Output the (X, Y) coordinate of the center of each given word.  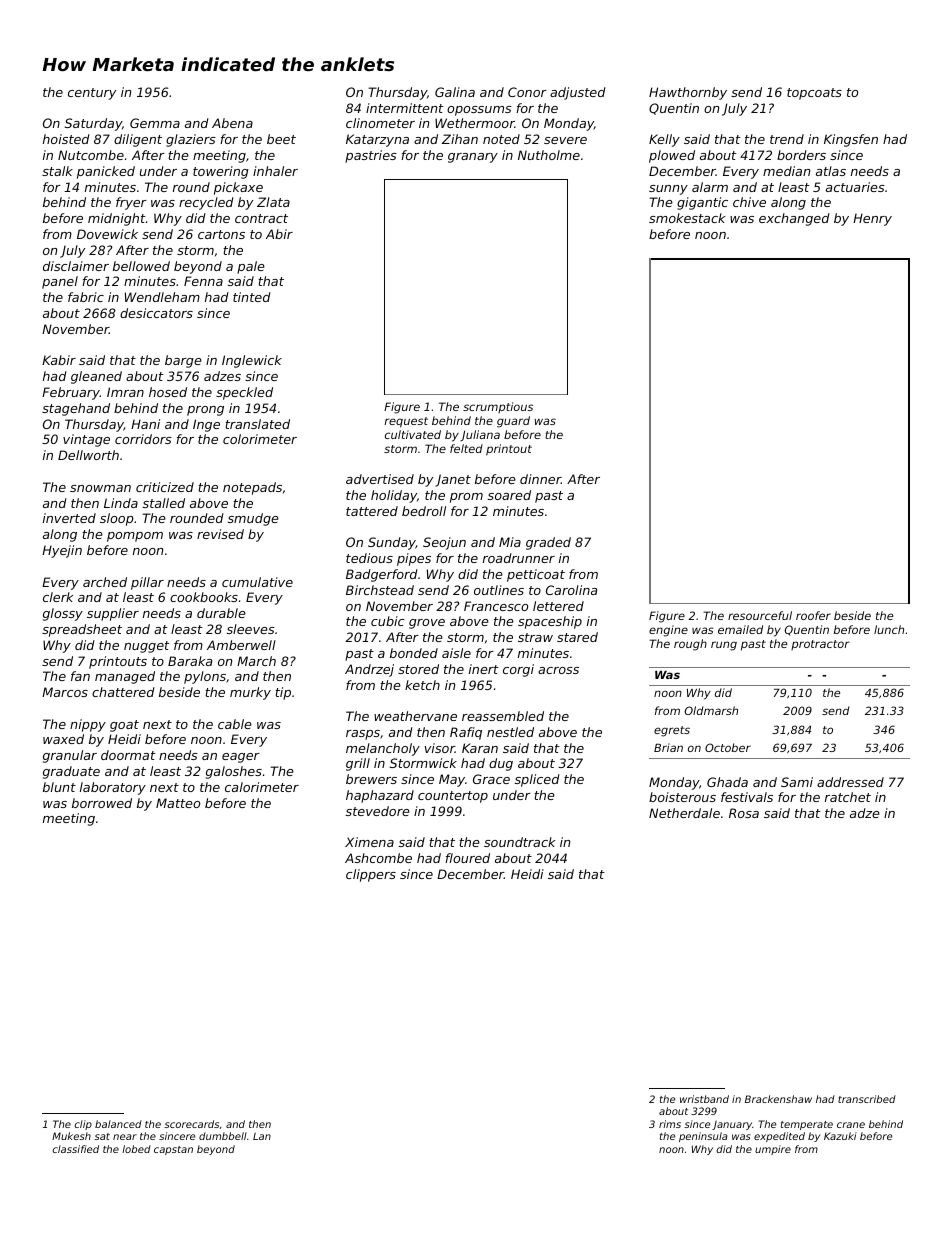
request (406, 422)
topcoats (814, 94)
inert (484, 669)
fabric (86, 297)
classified (76, 1149)
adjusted (578, 93)
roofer (813, 615)
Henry (872, 219)
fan (80, 676)
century (92, 94)
